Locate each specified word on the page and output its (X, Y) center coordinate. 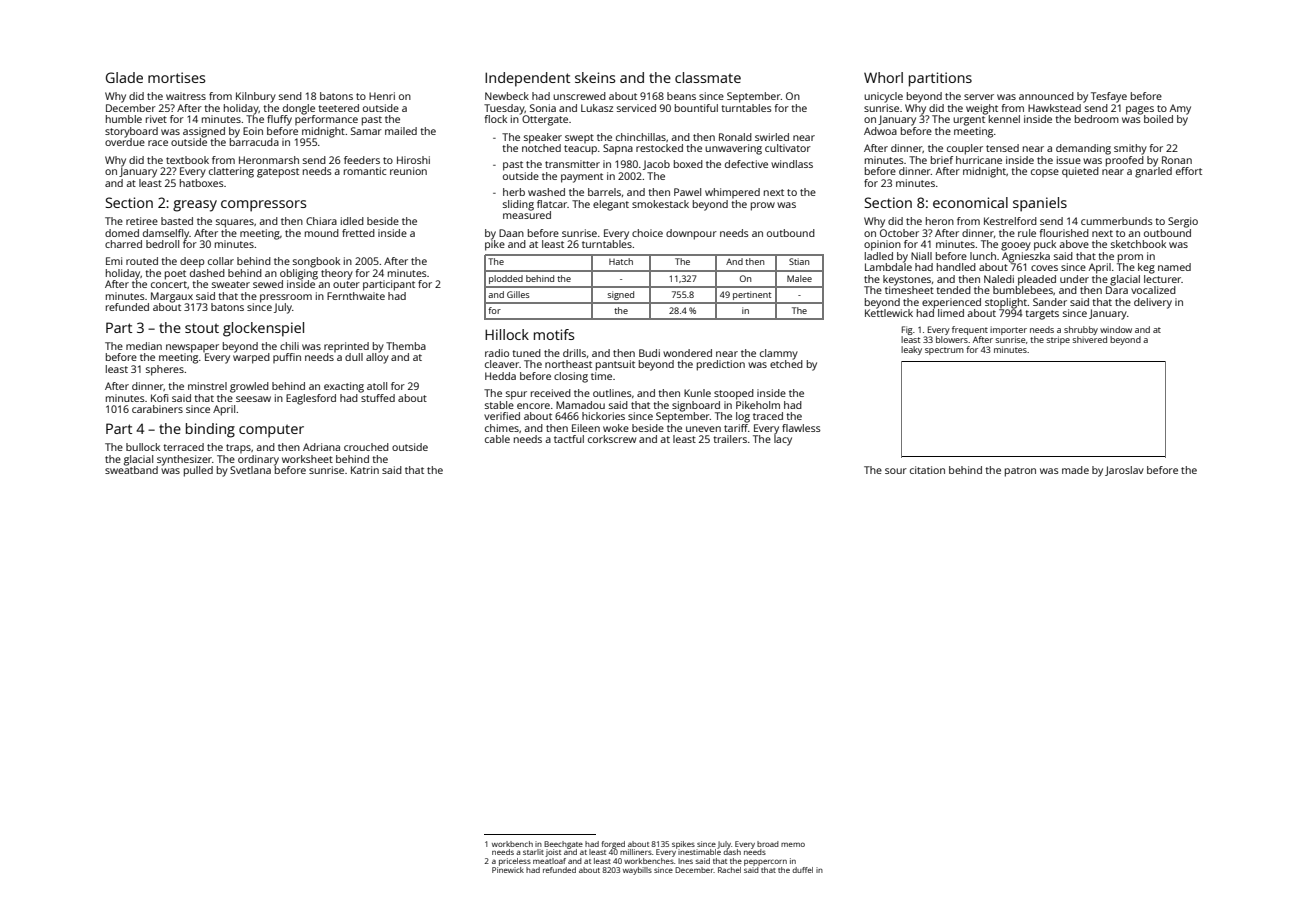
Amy (1180, 109)
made (1075, 470)
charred (123, 244)
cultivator (788, 148)
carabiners (157, 409)
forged (613, 845)
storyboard (131, 132)
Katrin (365, 470)
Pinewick (508, 870)
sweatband (131, 470)
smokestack (660, 204)
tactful (569, 439)
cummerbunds (1117, 221)
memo (793, 844)
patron (1020, 472)
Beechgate (563, 845)
